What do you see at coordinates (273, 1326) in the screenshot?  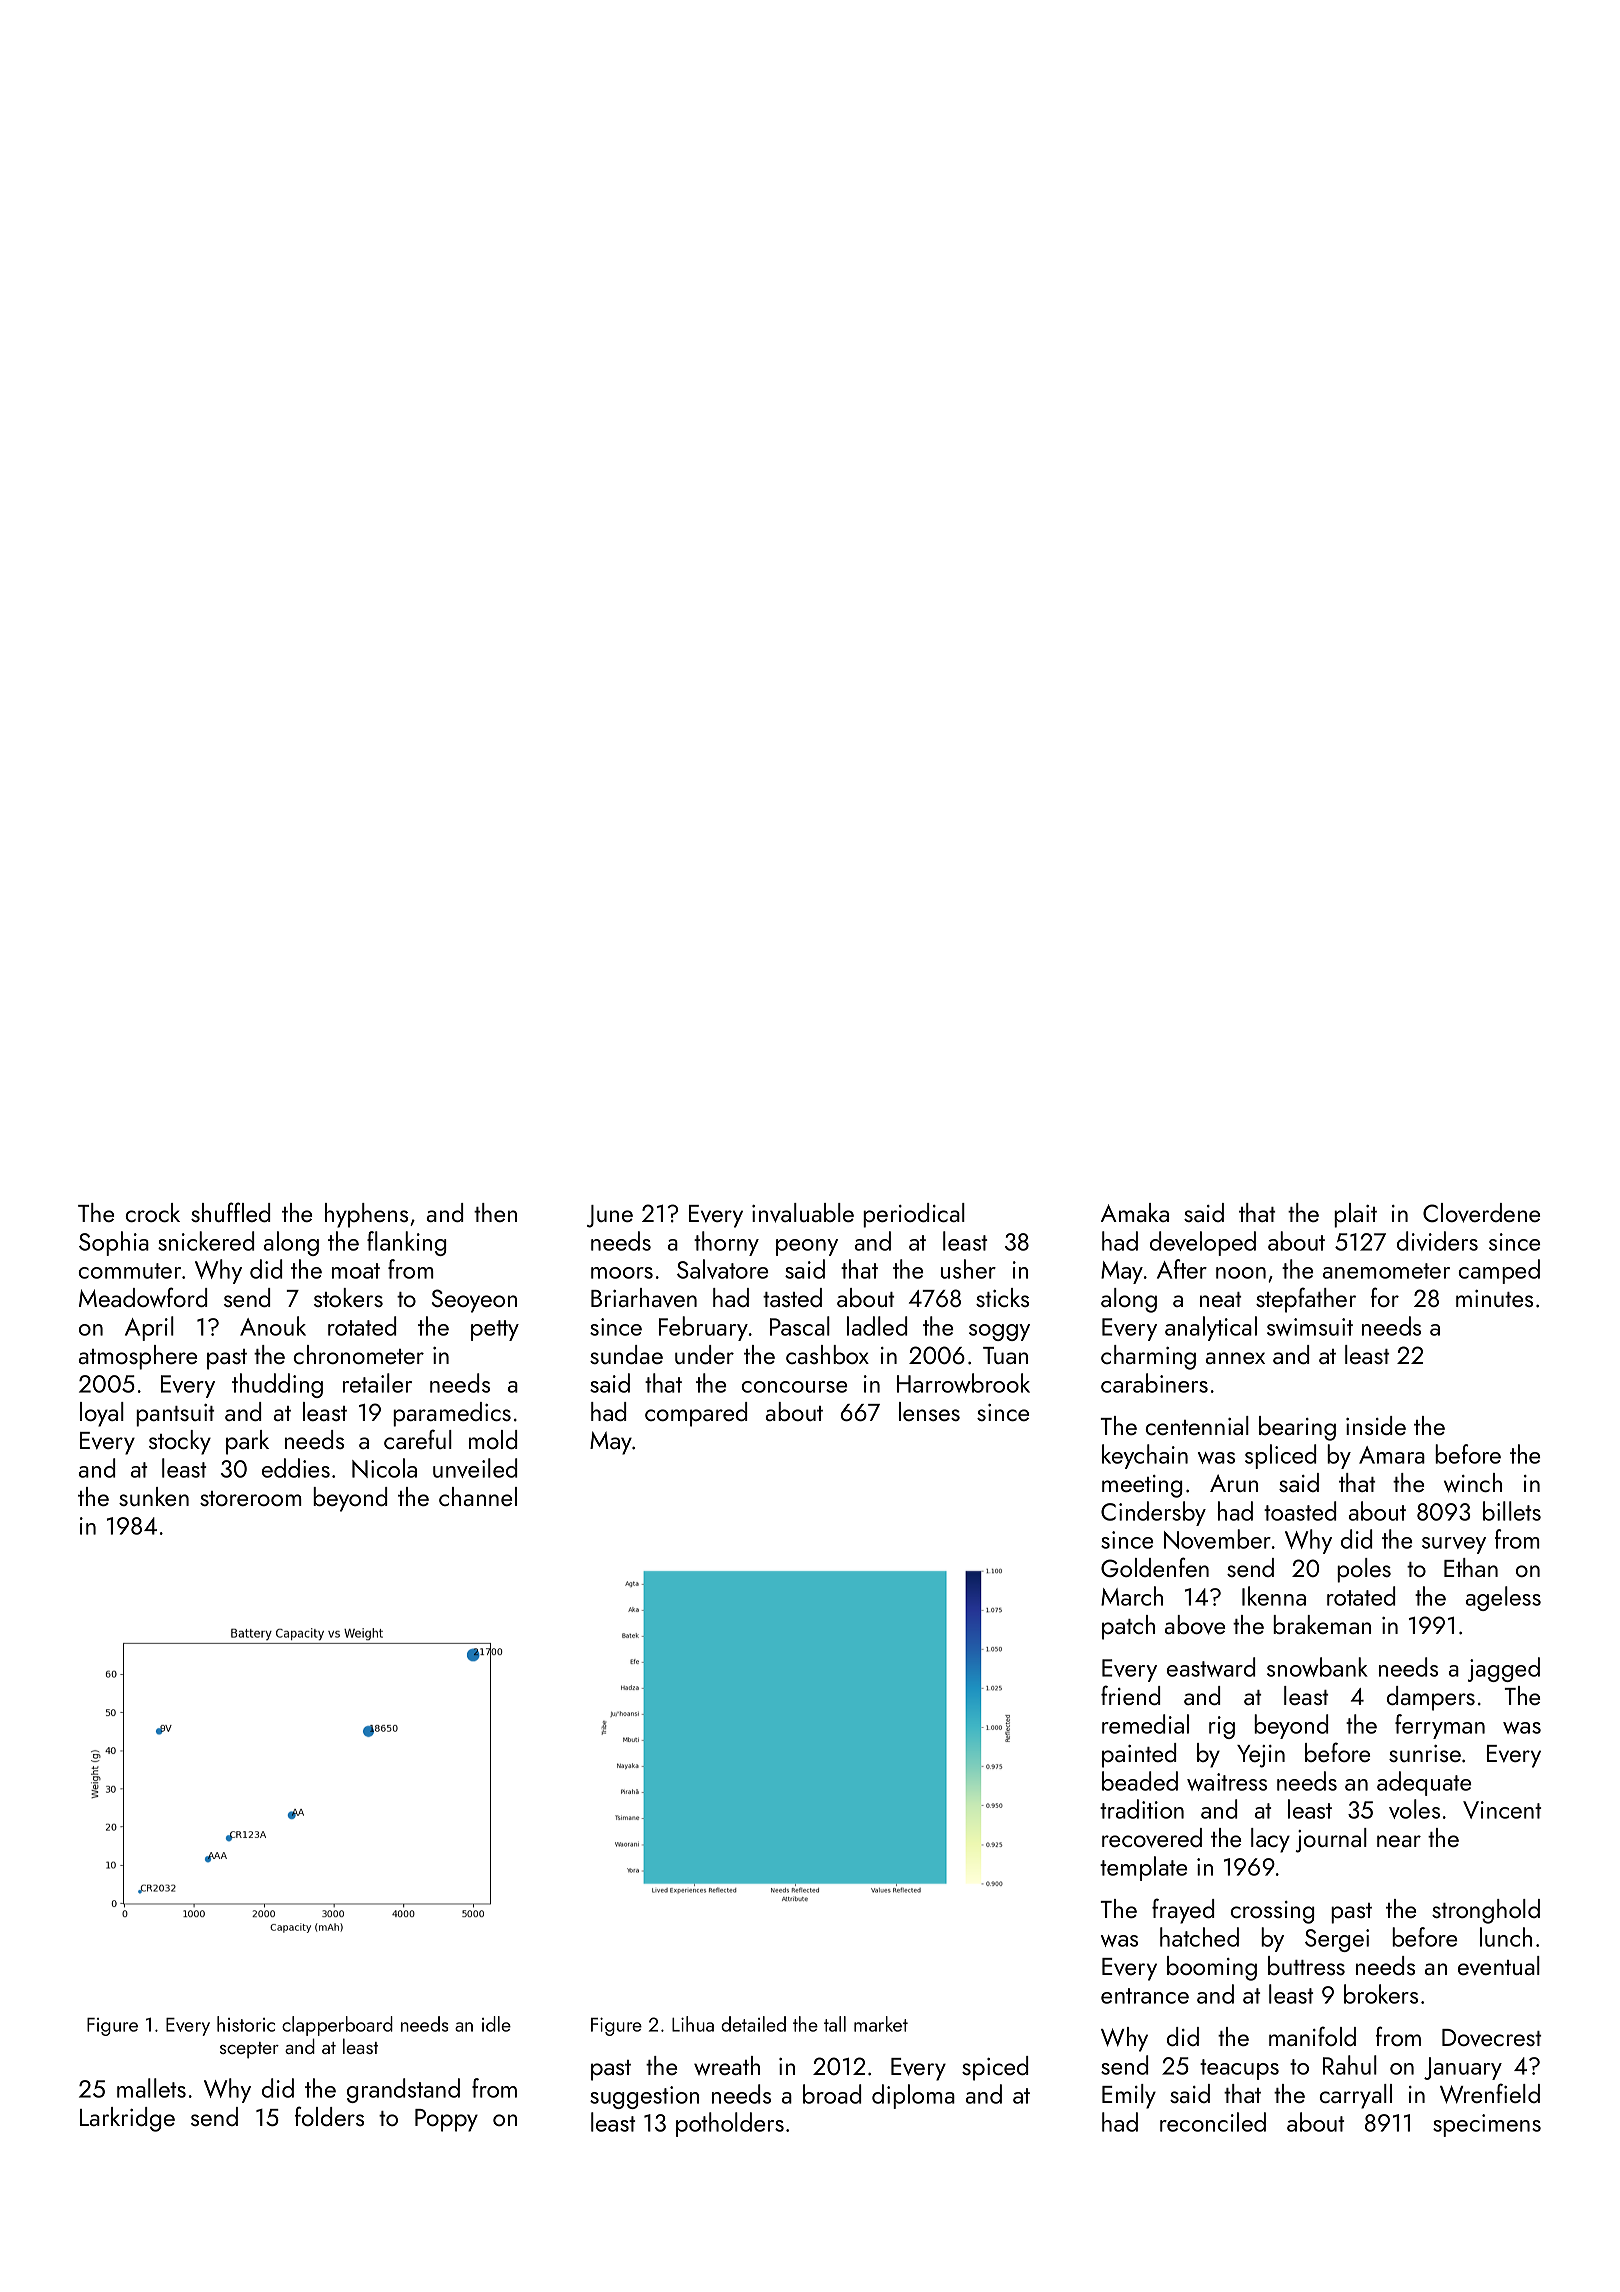 I see `Anouk` at bounding box center [273, 1326].
